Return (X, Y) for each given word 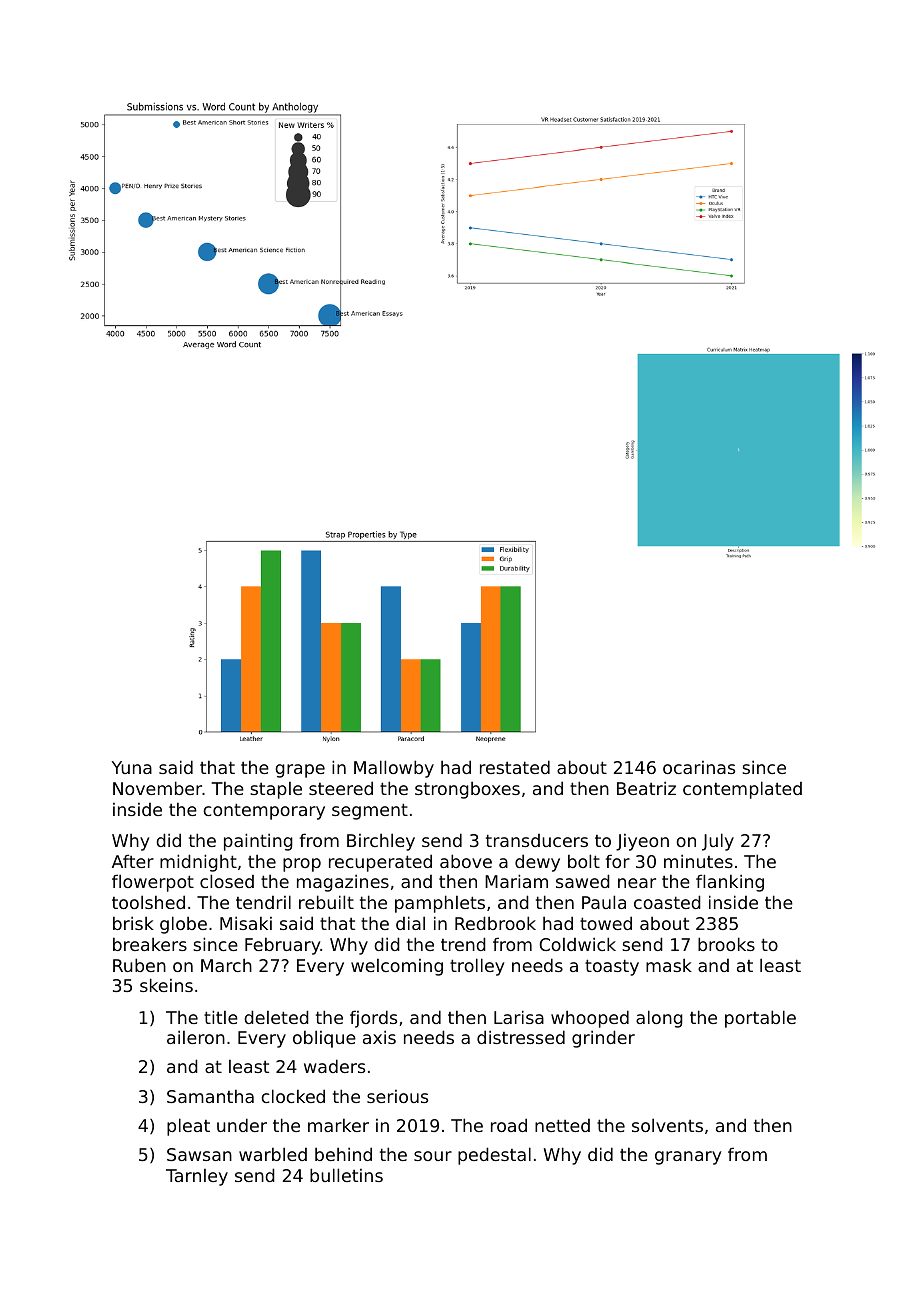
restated (515, 767)
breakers (150, 944)
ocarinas (699, 767)
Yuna (132, 767)
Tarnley (197, 1177)
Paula (604, 902)
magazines (343, 883)
